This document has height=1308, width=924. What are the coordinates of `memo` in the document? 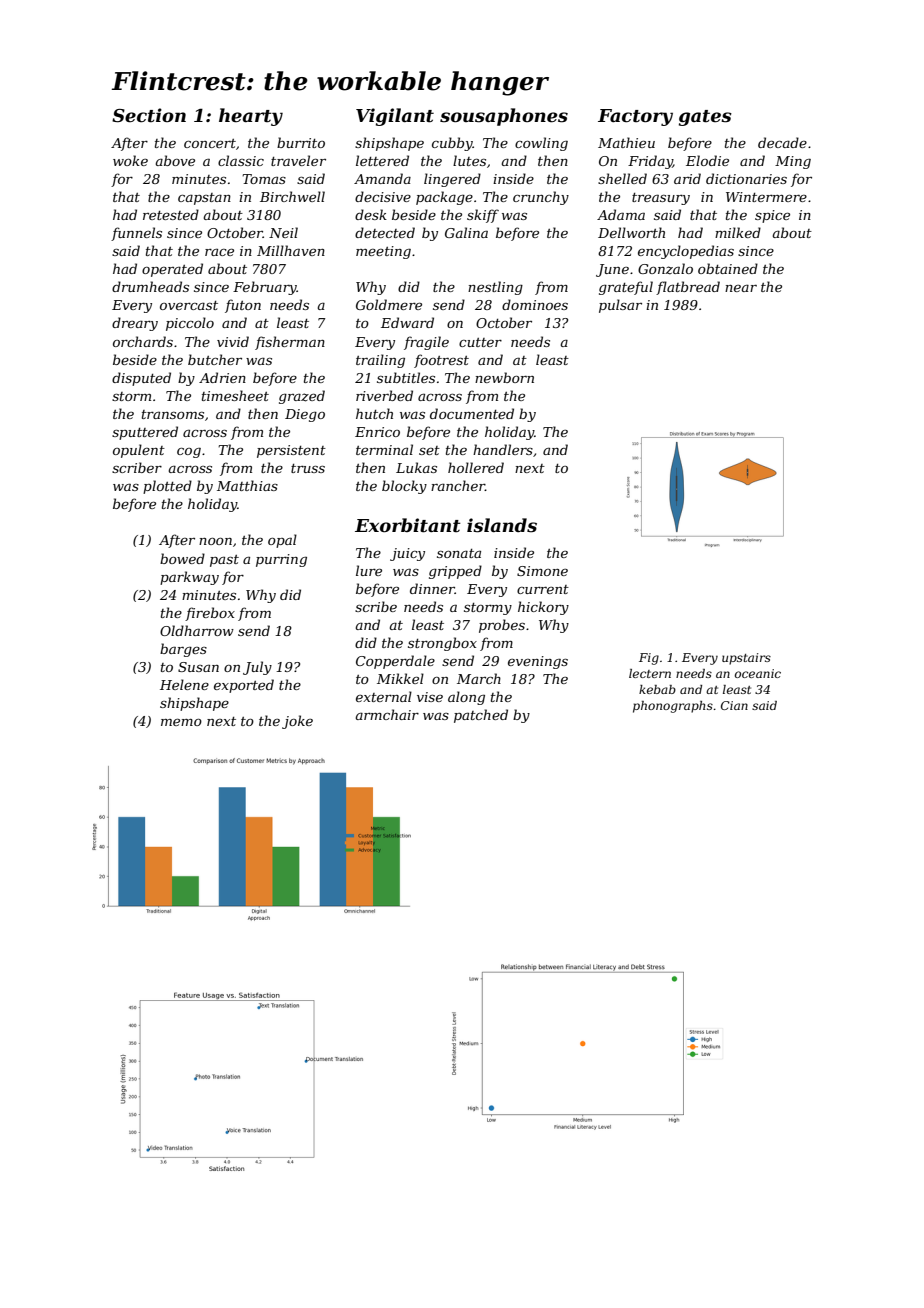 It's located at (181, 722).
